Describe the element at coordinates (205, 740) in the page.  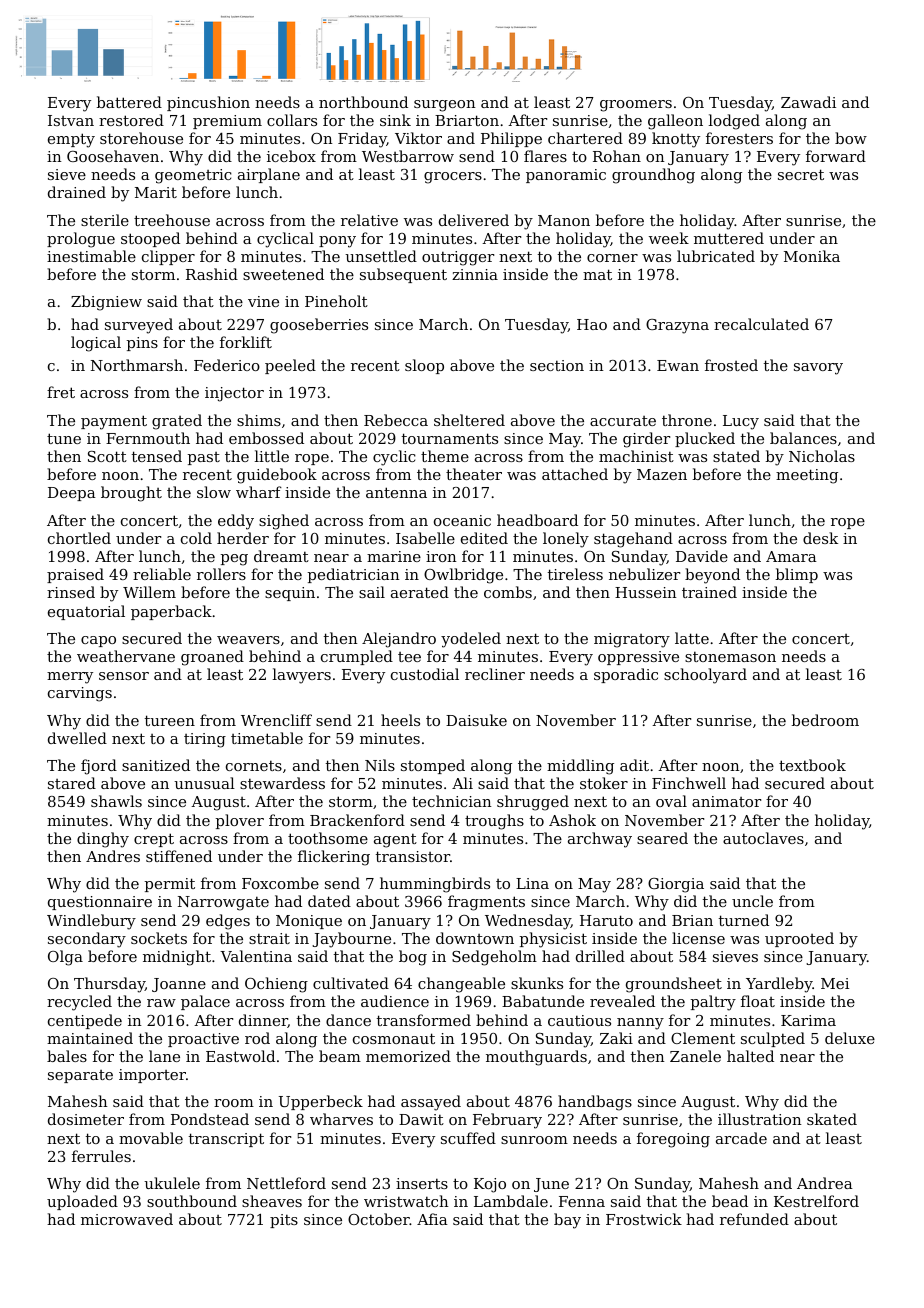
I see `tiring` at that location.
